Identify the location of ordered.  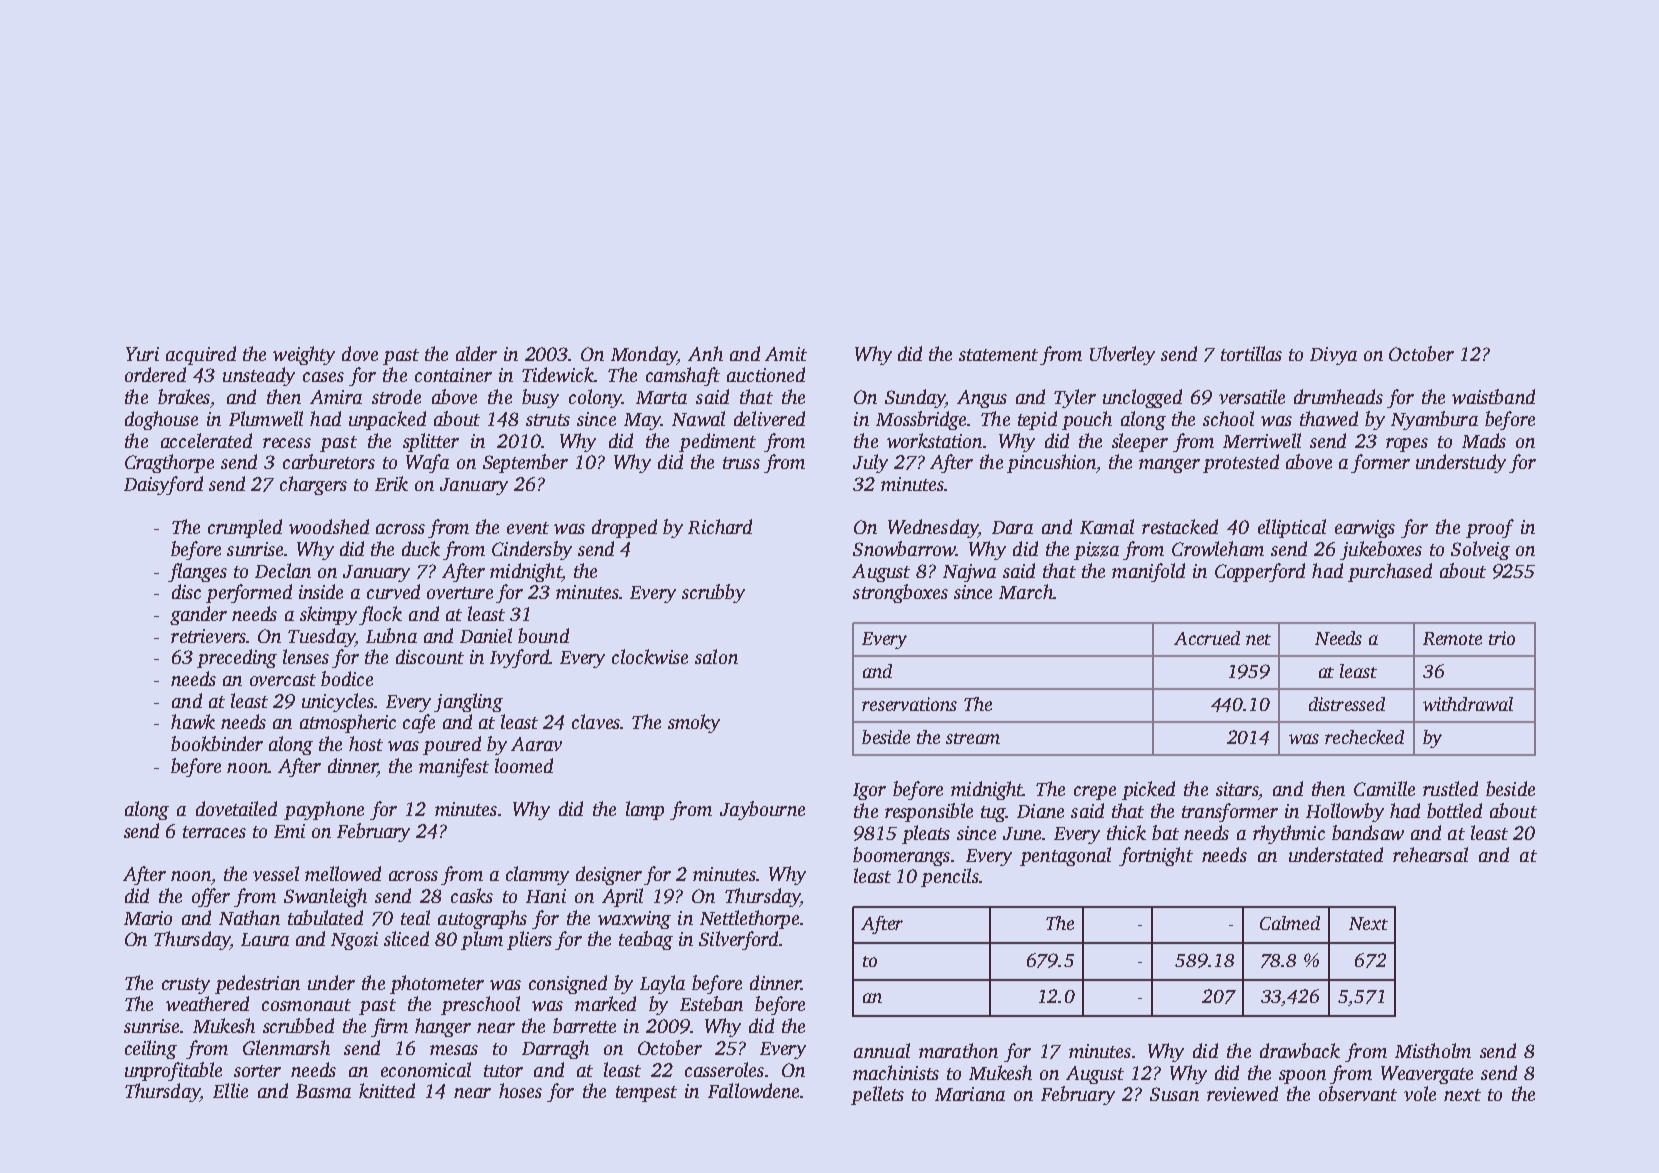
(155, 374).
